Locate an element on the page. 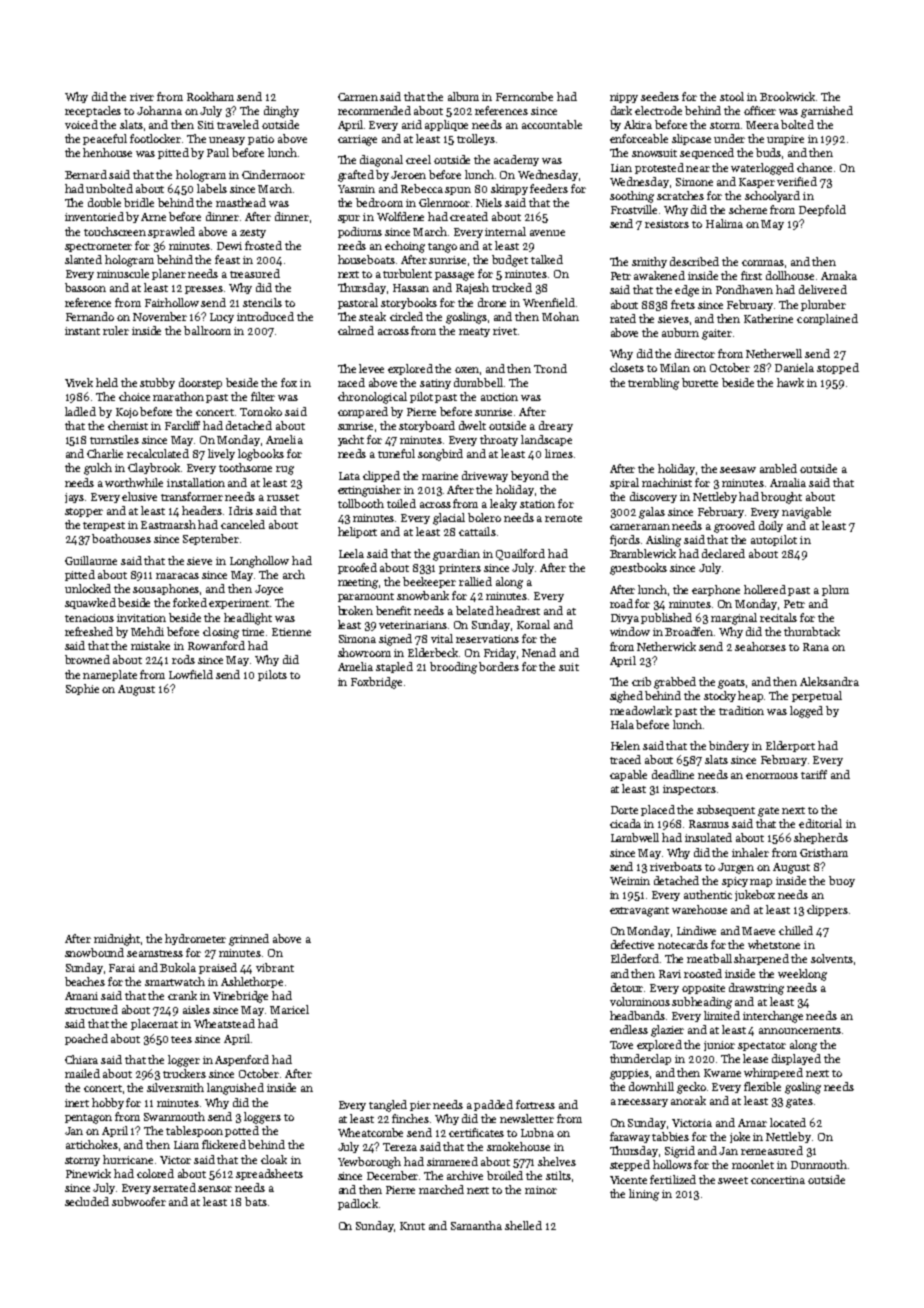 The image size is (924, 1308). Knut is located at coordinates (412, 1226).
